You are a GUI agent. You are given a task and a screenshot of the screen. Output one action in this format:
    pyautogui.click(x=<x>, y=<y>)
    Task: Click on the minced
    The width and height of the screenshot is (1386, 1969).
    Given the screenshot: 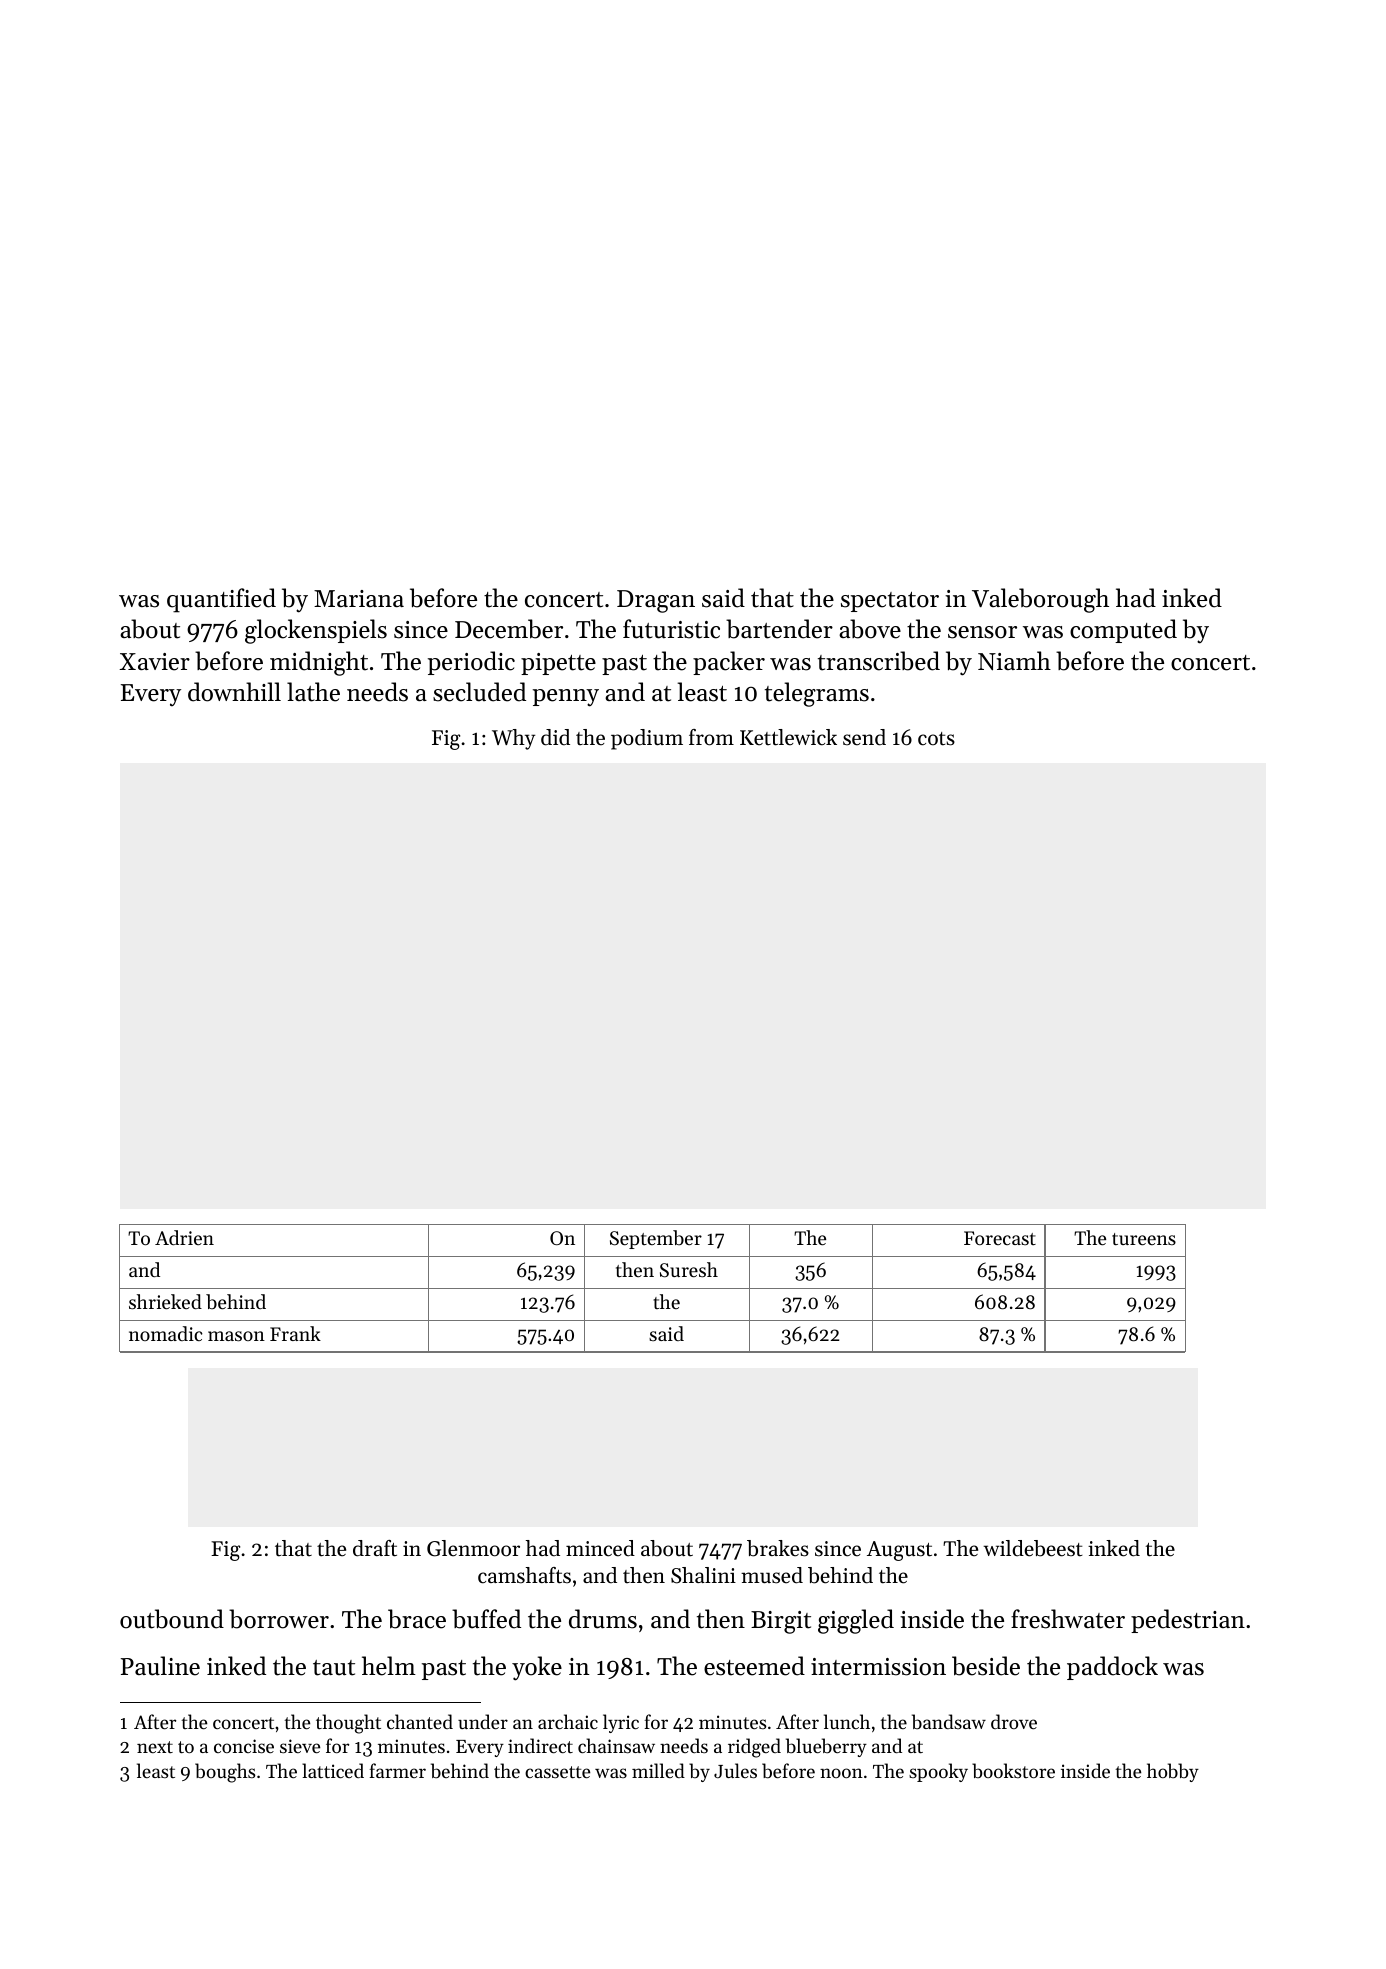 What is the action you would take?
    pyautogui.click(x=600, y=1548)
